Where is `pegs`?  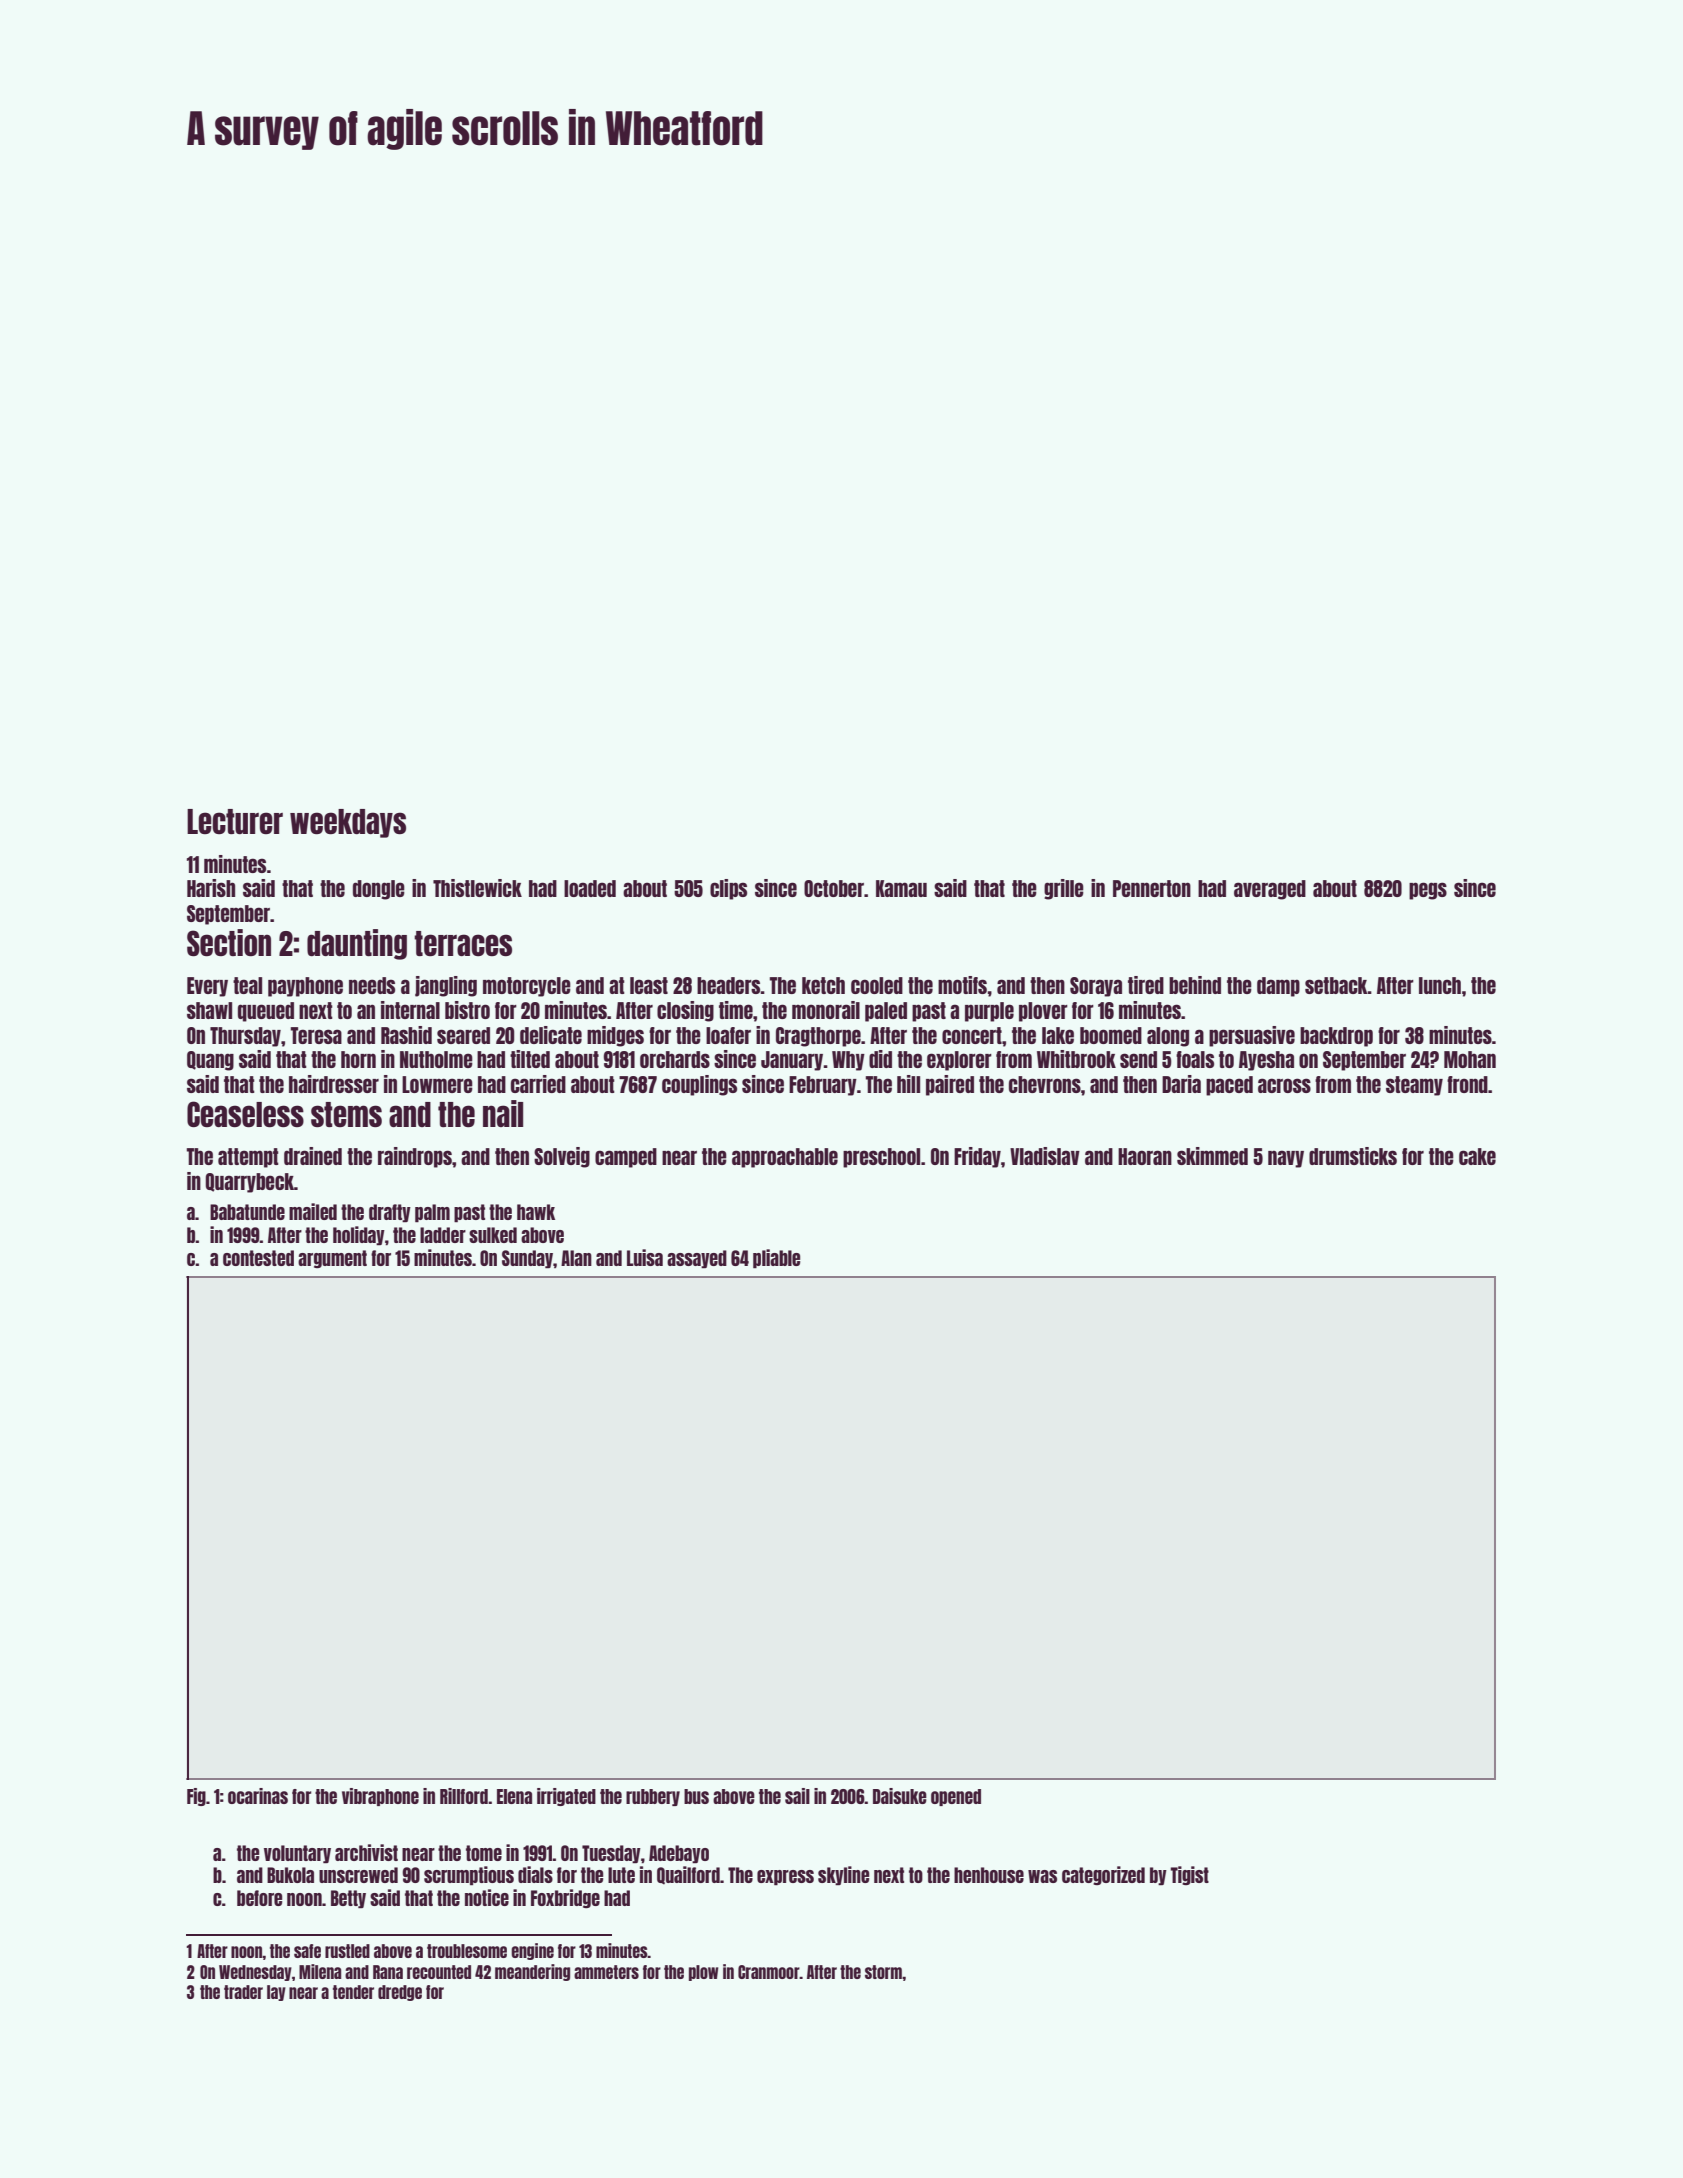 pegs is located at coordinates (1428, 891).
